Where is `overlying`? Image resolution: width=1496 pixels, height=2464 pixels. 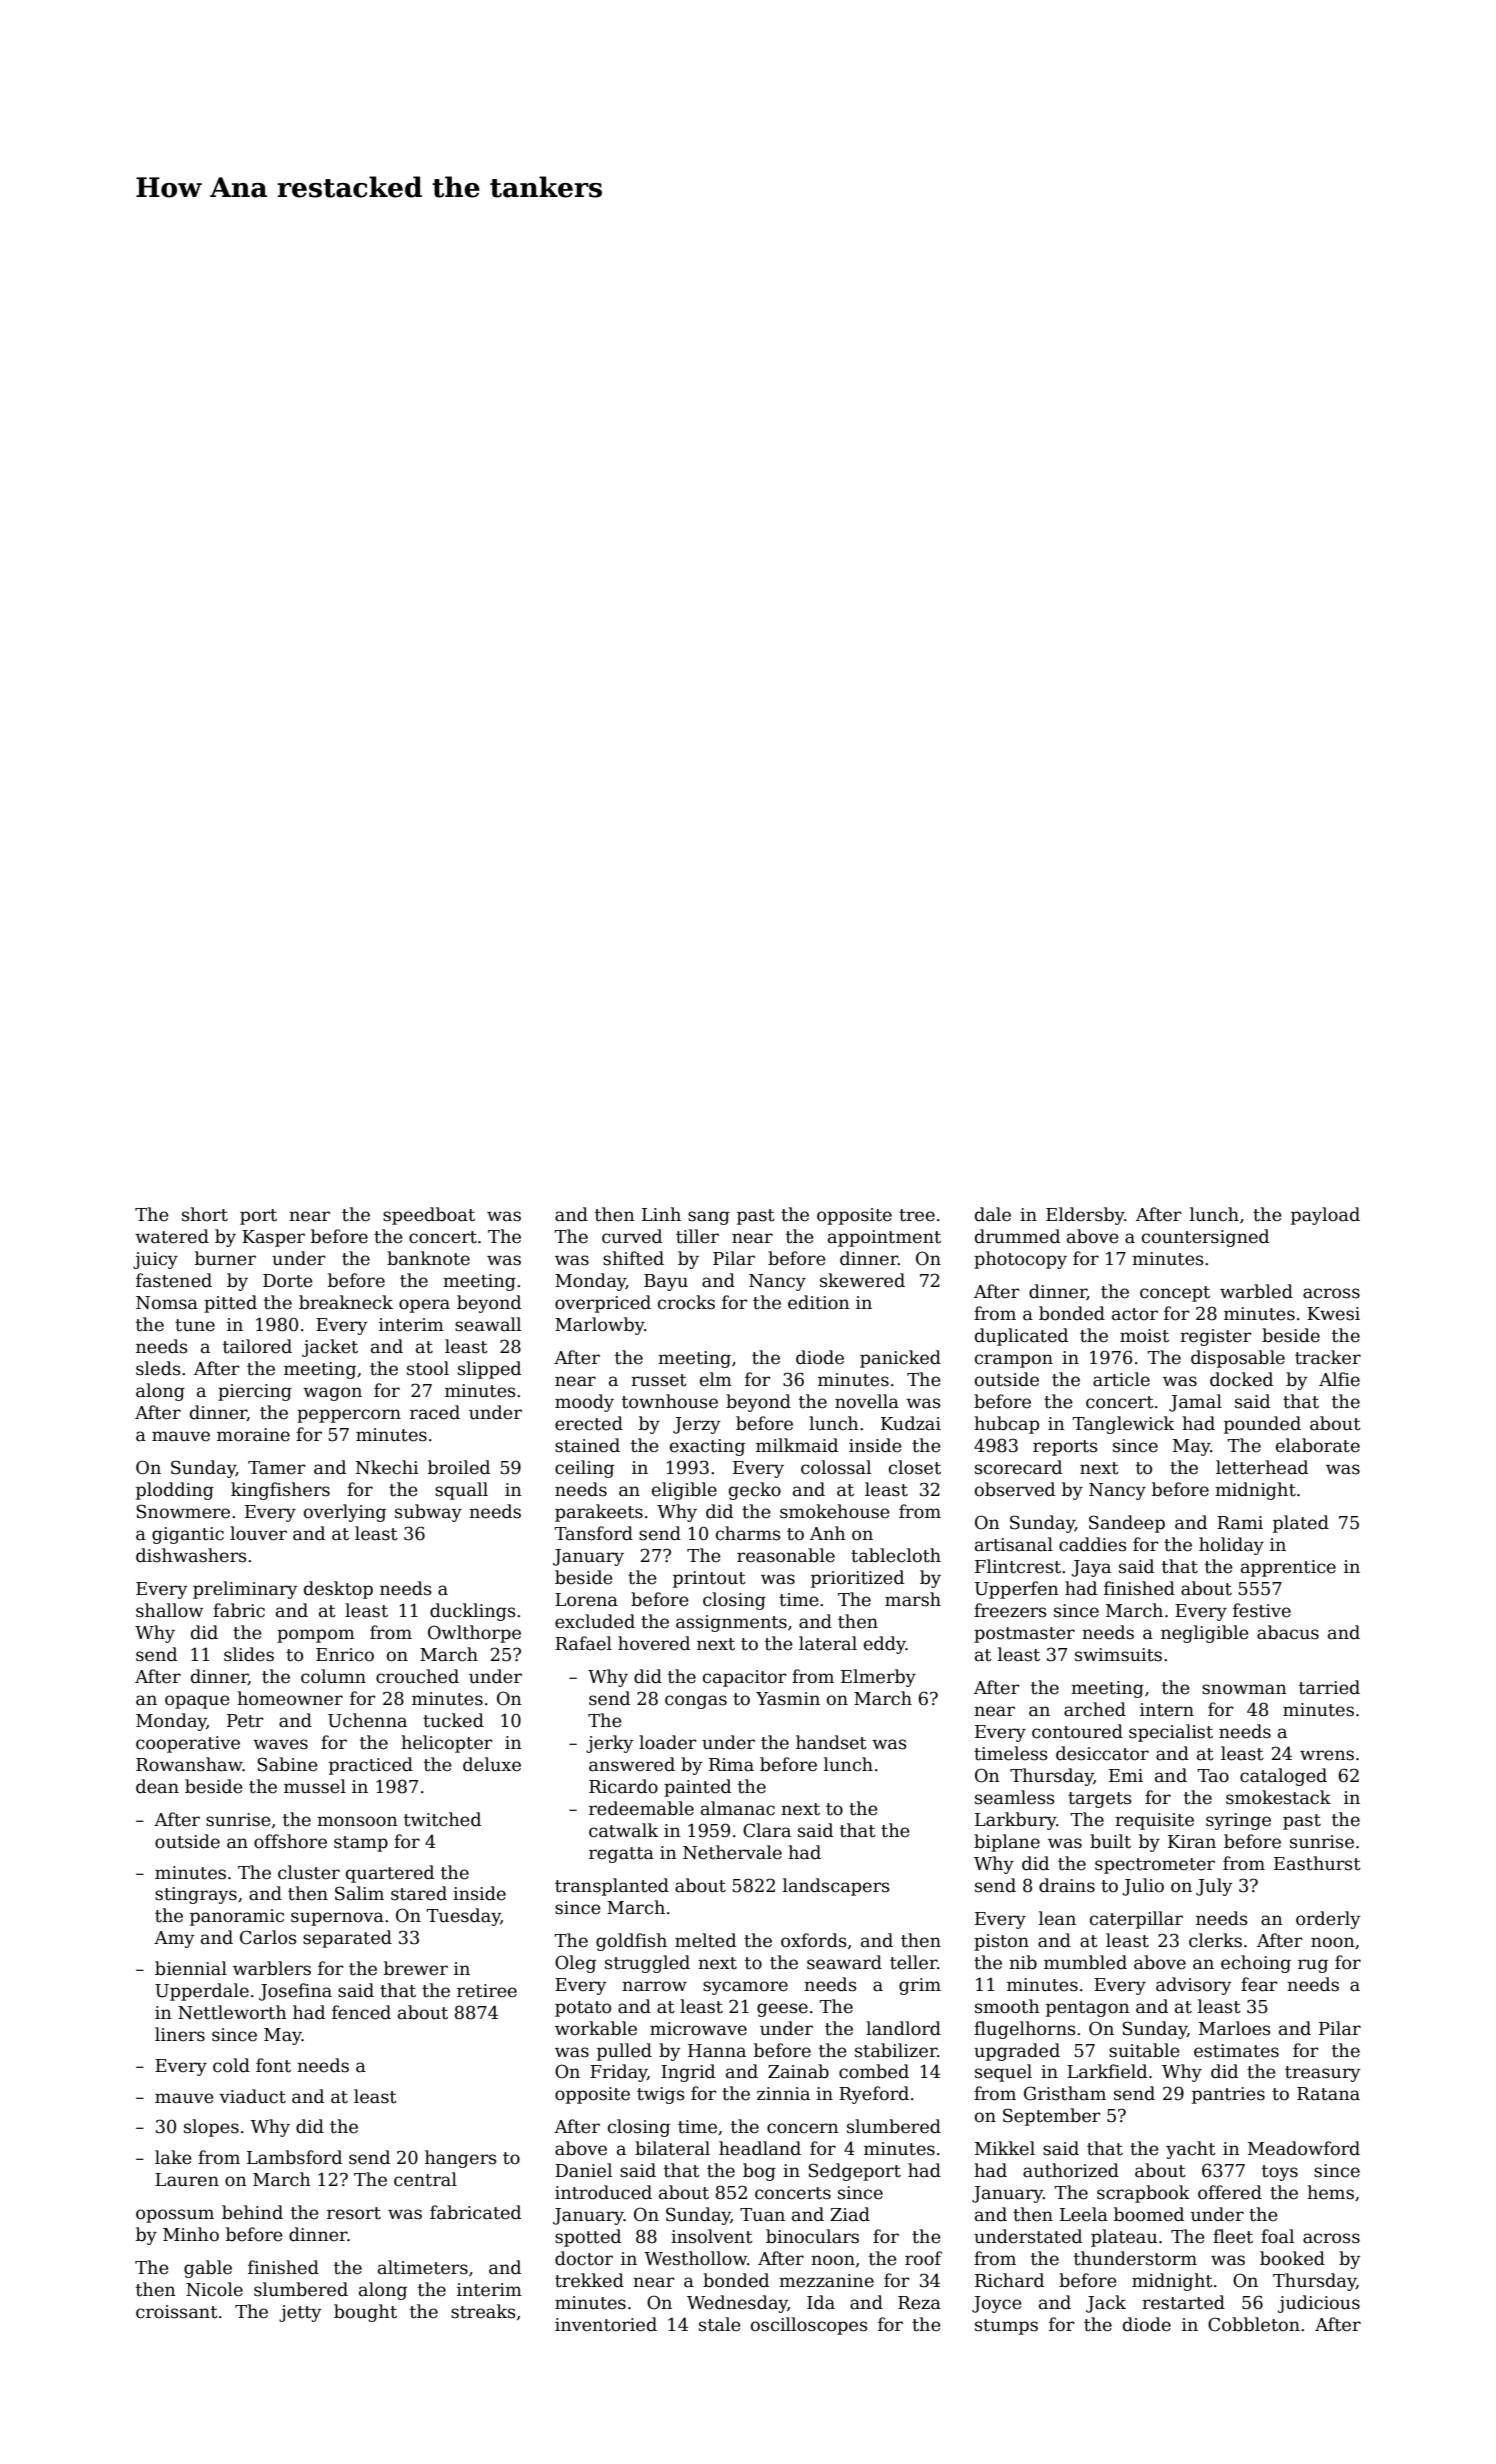 overlying is located at coordinates (345, 1513).
